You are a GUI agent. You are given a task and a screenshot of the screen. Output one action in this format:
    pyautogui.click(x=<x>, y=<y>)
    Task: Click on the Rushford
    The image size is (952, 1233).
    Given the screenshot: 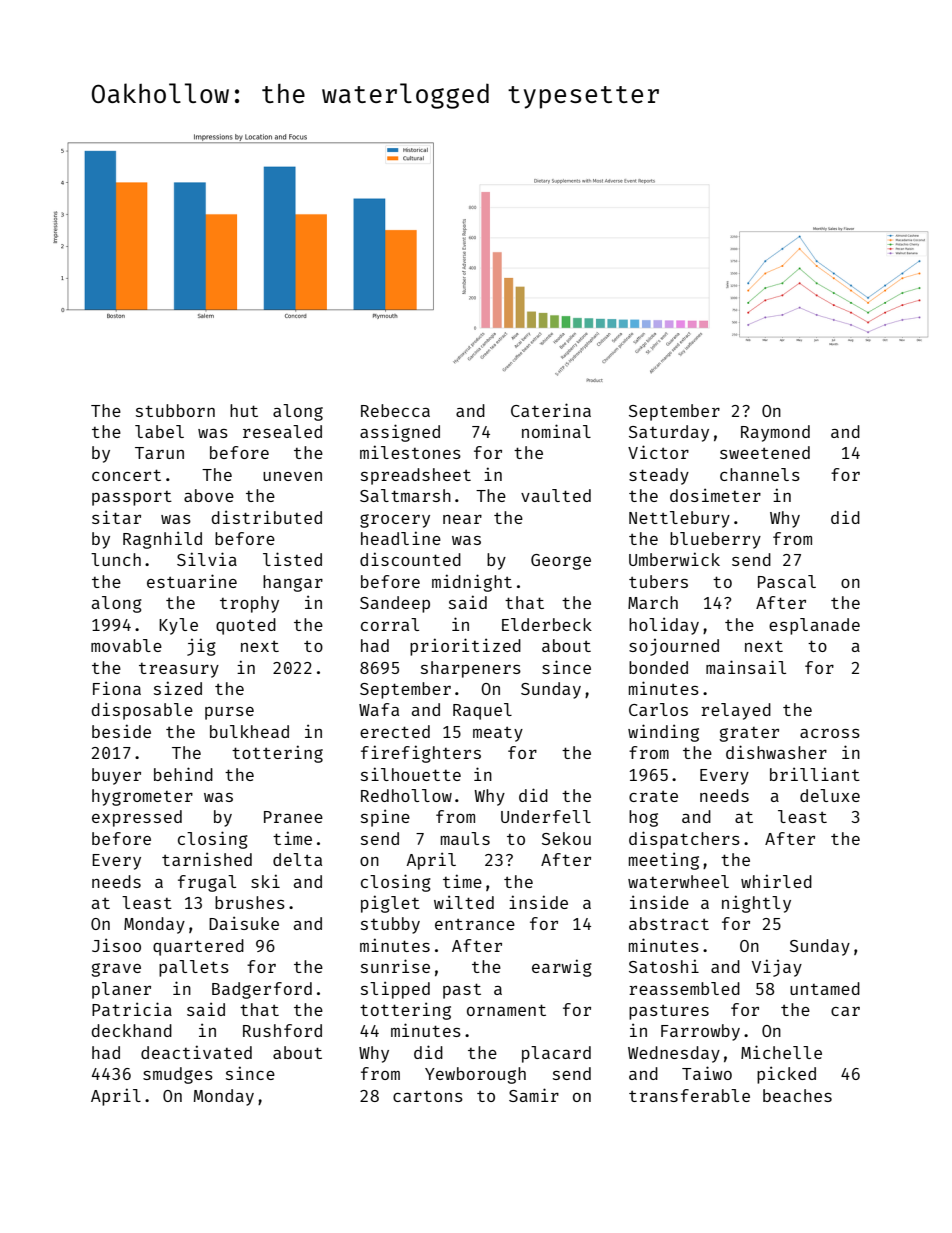 What is the action you would take?
    pyautogui.click(x=282, y=1030)
